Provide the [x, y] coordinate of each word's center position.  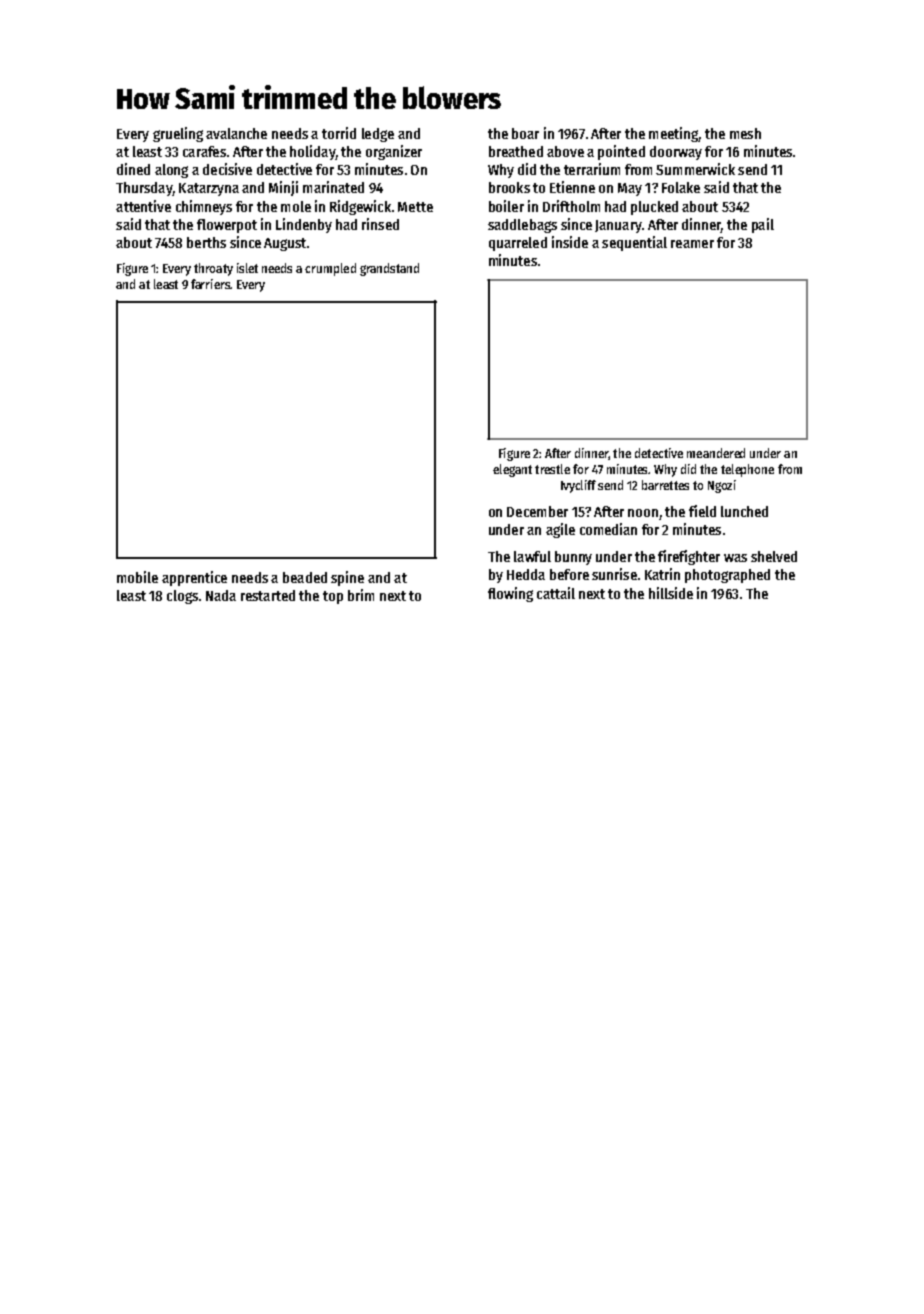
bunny [573, 558]
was [735, 558]
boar [525, 133]
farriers [210, 284]
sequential [634, 243]
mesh [745, 133]
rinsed [380, 224]
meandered [716, 453]
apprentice [194, 578]
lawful [532, 556]
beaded [305, 577]
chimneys [204, 207]
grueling [178, 134]
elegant [512, 470]
